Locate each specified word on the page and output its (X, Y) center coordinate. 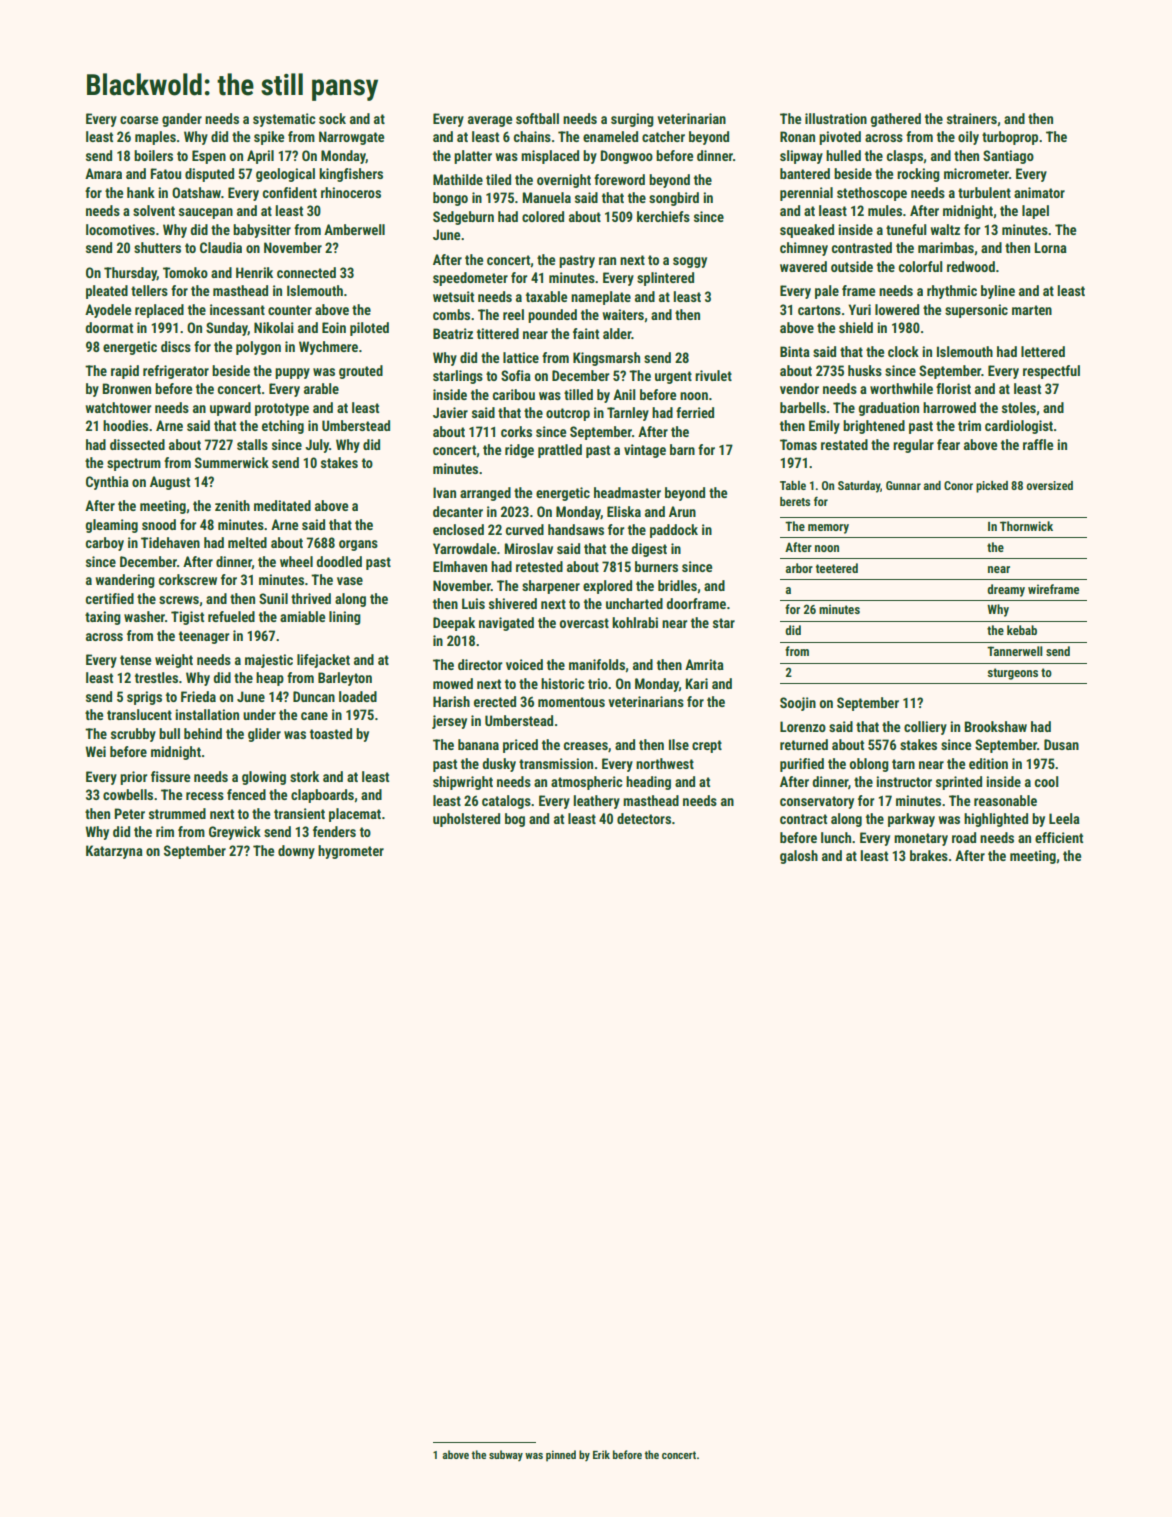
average (490, 121)
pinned (561, 1456)
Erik (601, 1454)
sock (332, 118)
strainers (972, 118)
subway (506, 1455)
